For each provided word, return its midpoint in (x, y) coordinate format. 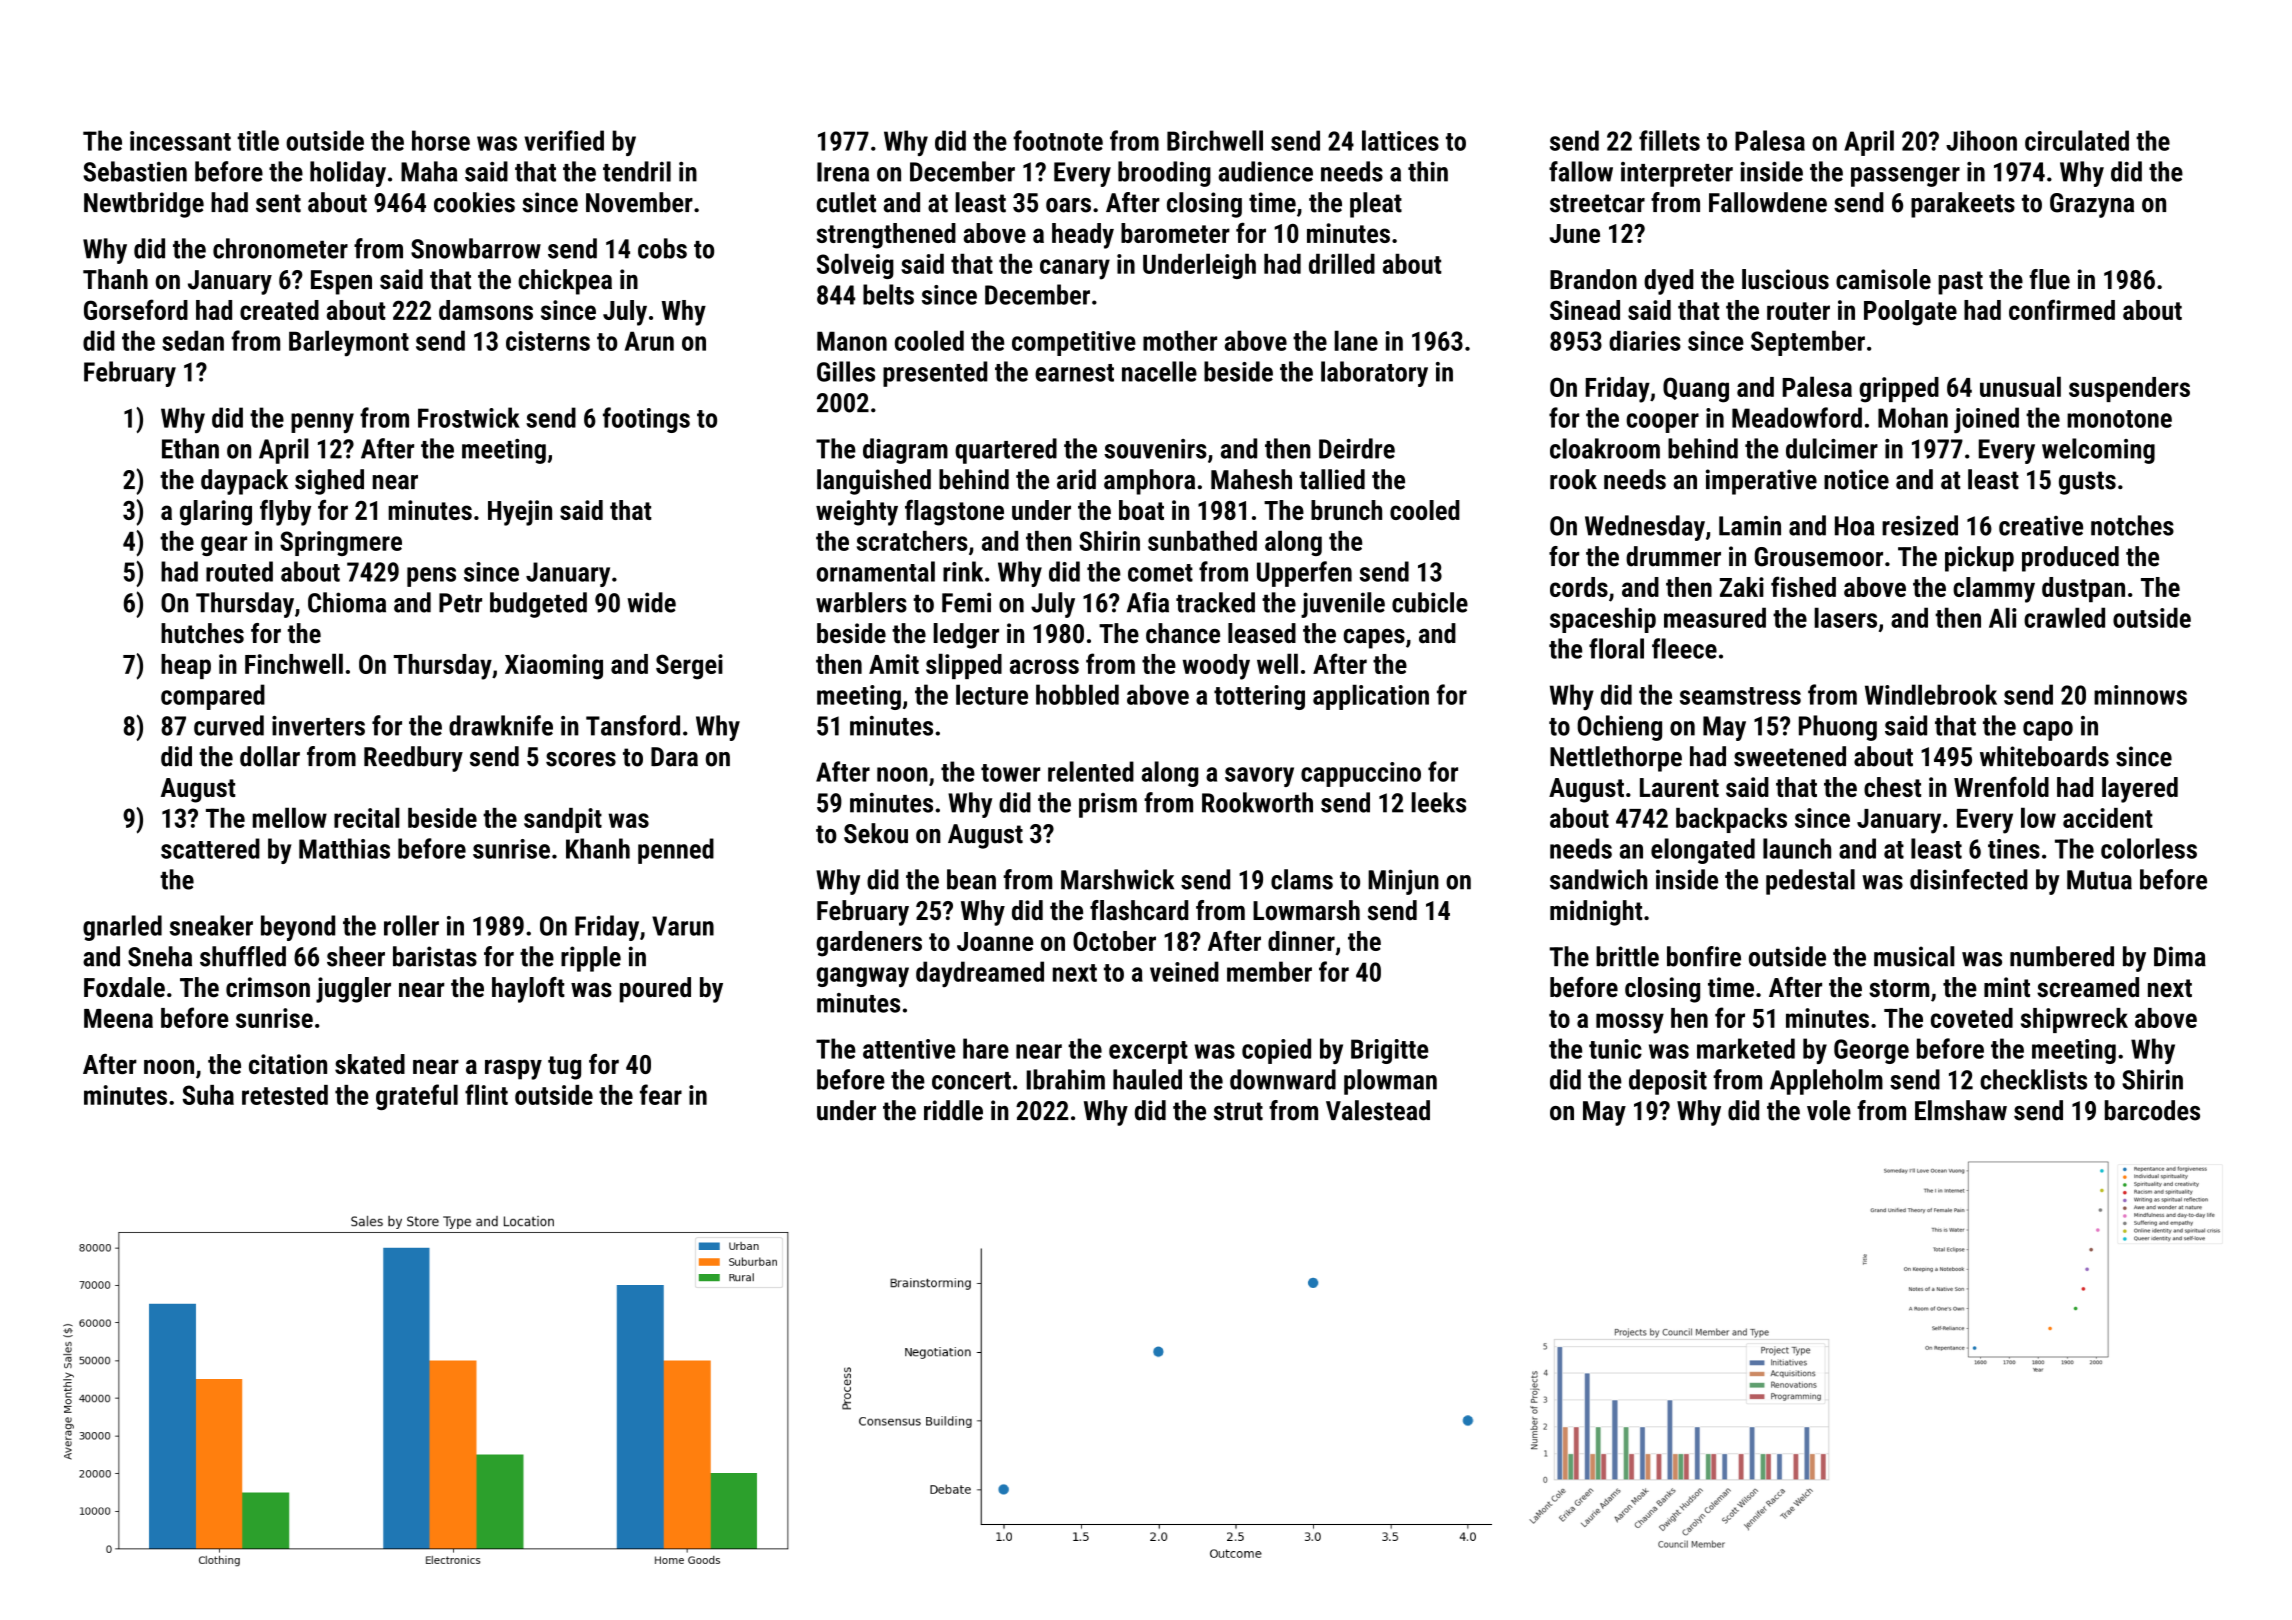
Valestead (1378, 1110)
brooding (1164, 174)
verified (564, 140)
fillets (1669, 140)
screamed (2088, 987)
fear (661, 1094)
